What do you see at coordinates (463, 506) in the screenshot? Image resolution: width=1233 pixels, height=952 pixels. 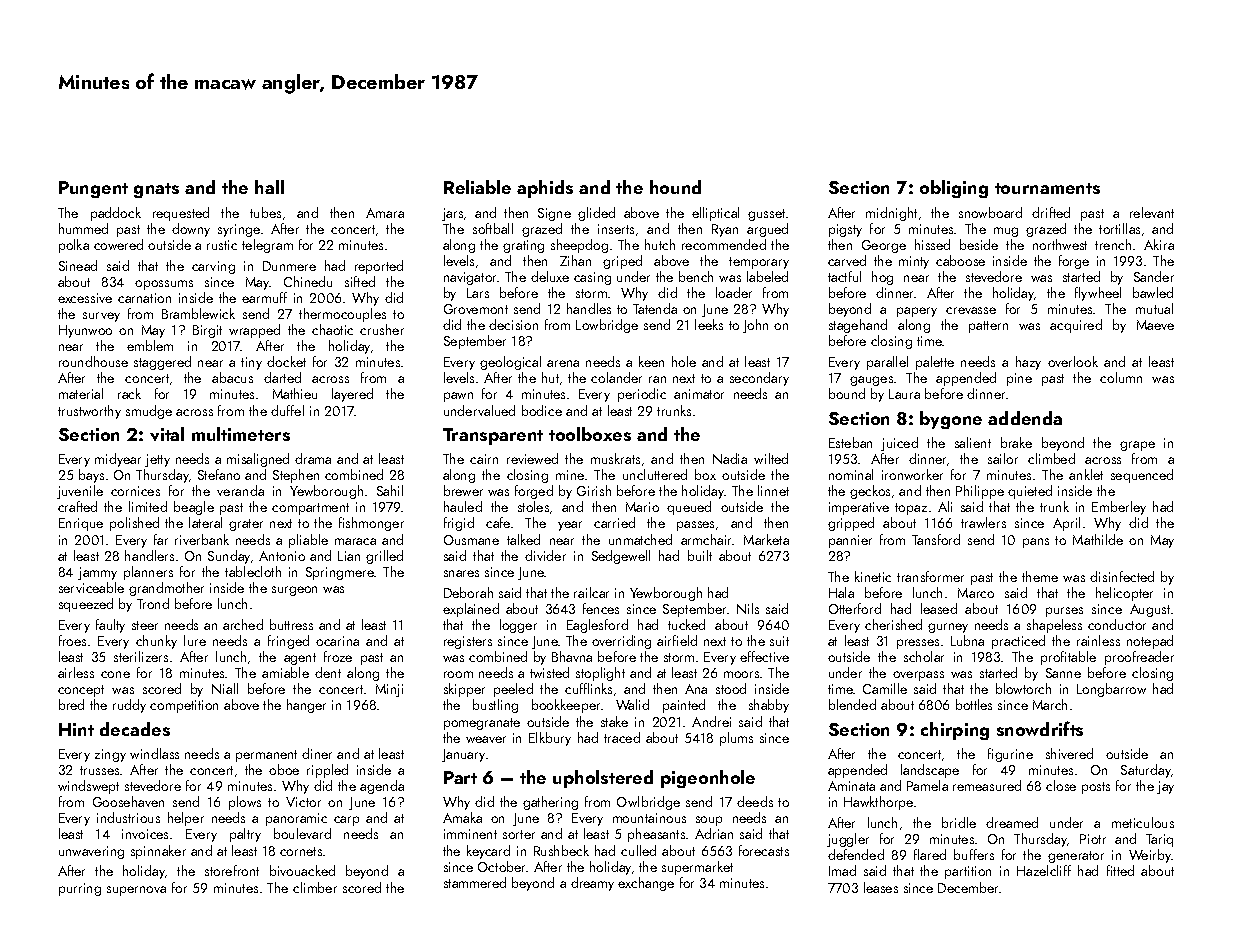 I see `hauled` at bounding box center [463, 506].
